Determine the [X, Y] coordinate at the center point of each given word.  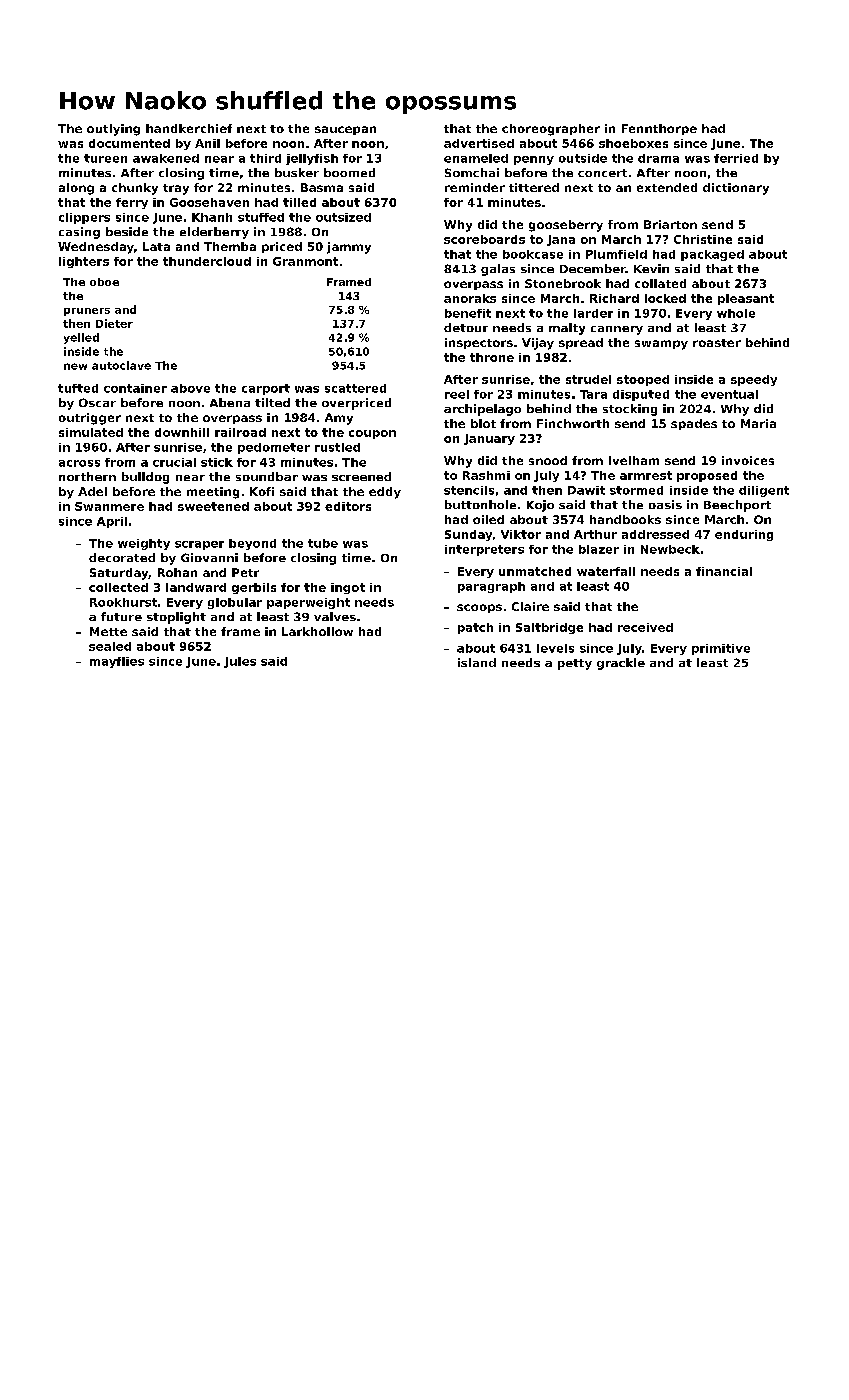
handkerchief [189, 128]
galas [498, 270]
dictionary [736, 189]
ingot [348, 588]
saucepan [345, 130]
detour [466, 327]
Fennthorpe [659, 129]
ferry [132, 203]
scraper [199, 545]
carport [266, 389]
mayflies [117, 662]
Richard [614, 298]
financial [724, 571]
